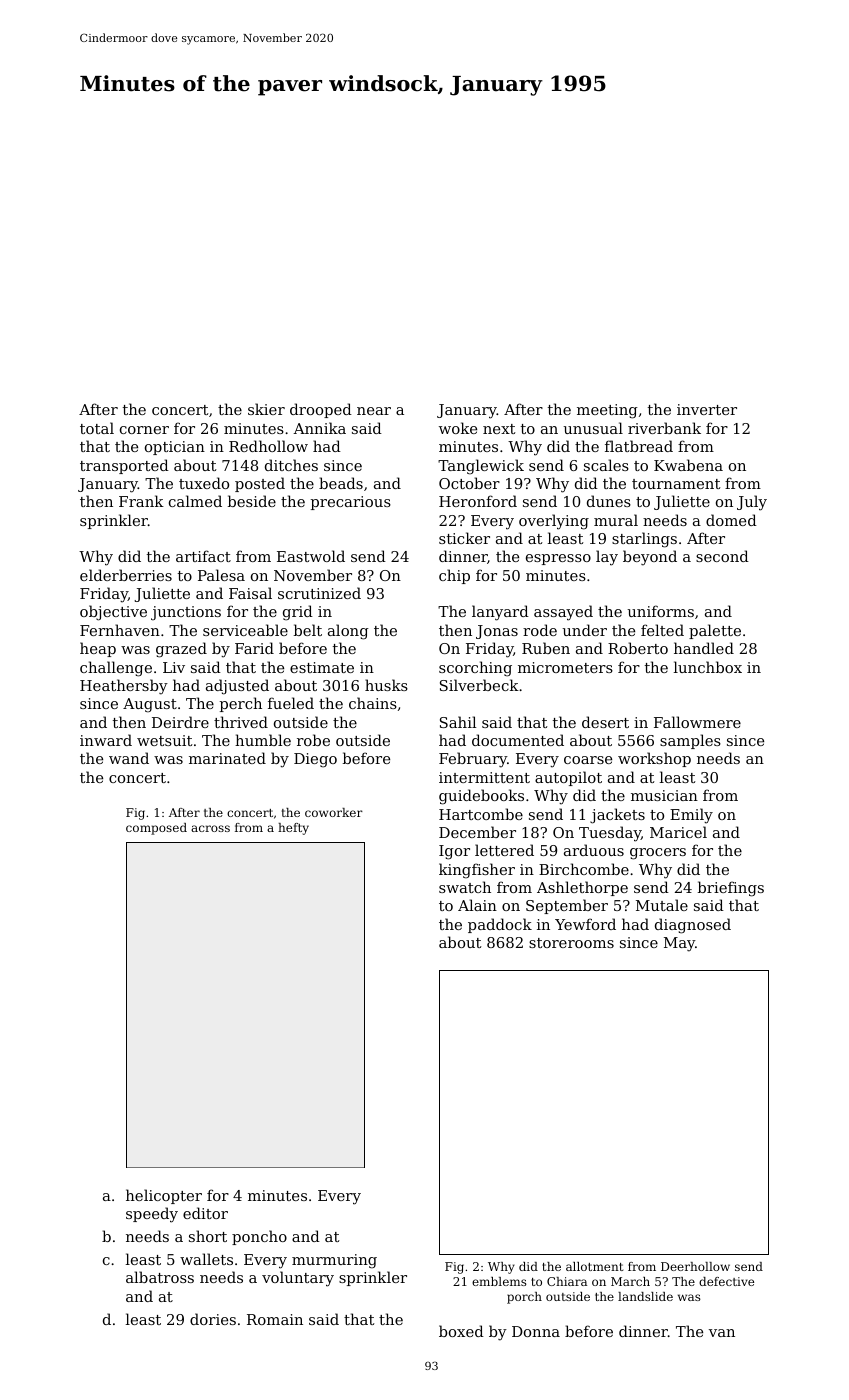  Describe the element at coordinates (484, 777) in the screenshot. I see `intermittent` at that location.
